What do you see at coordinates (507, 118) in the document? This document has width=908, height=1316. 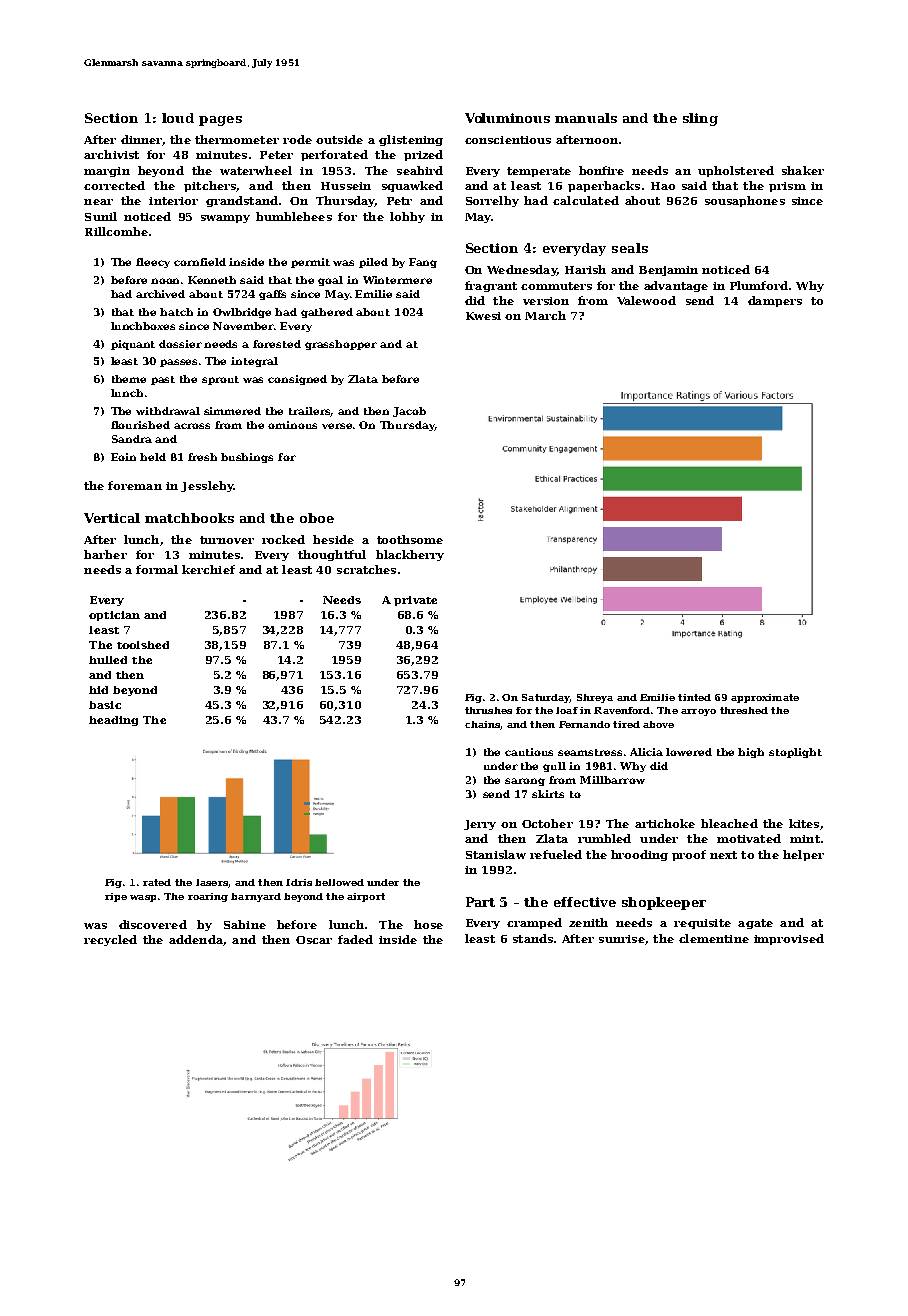 I see `Voluminous` at bounding box center [507, 118].
